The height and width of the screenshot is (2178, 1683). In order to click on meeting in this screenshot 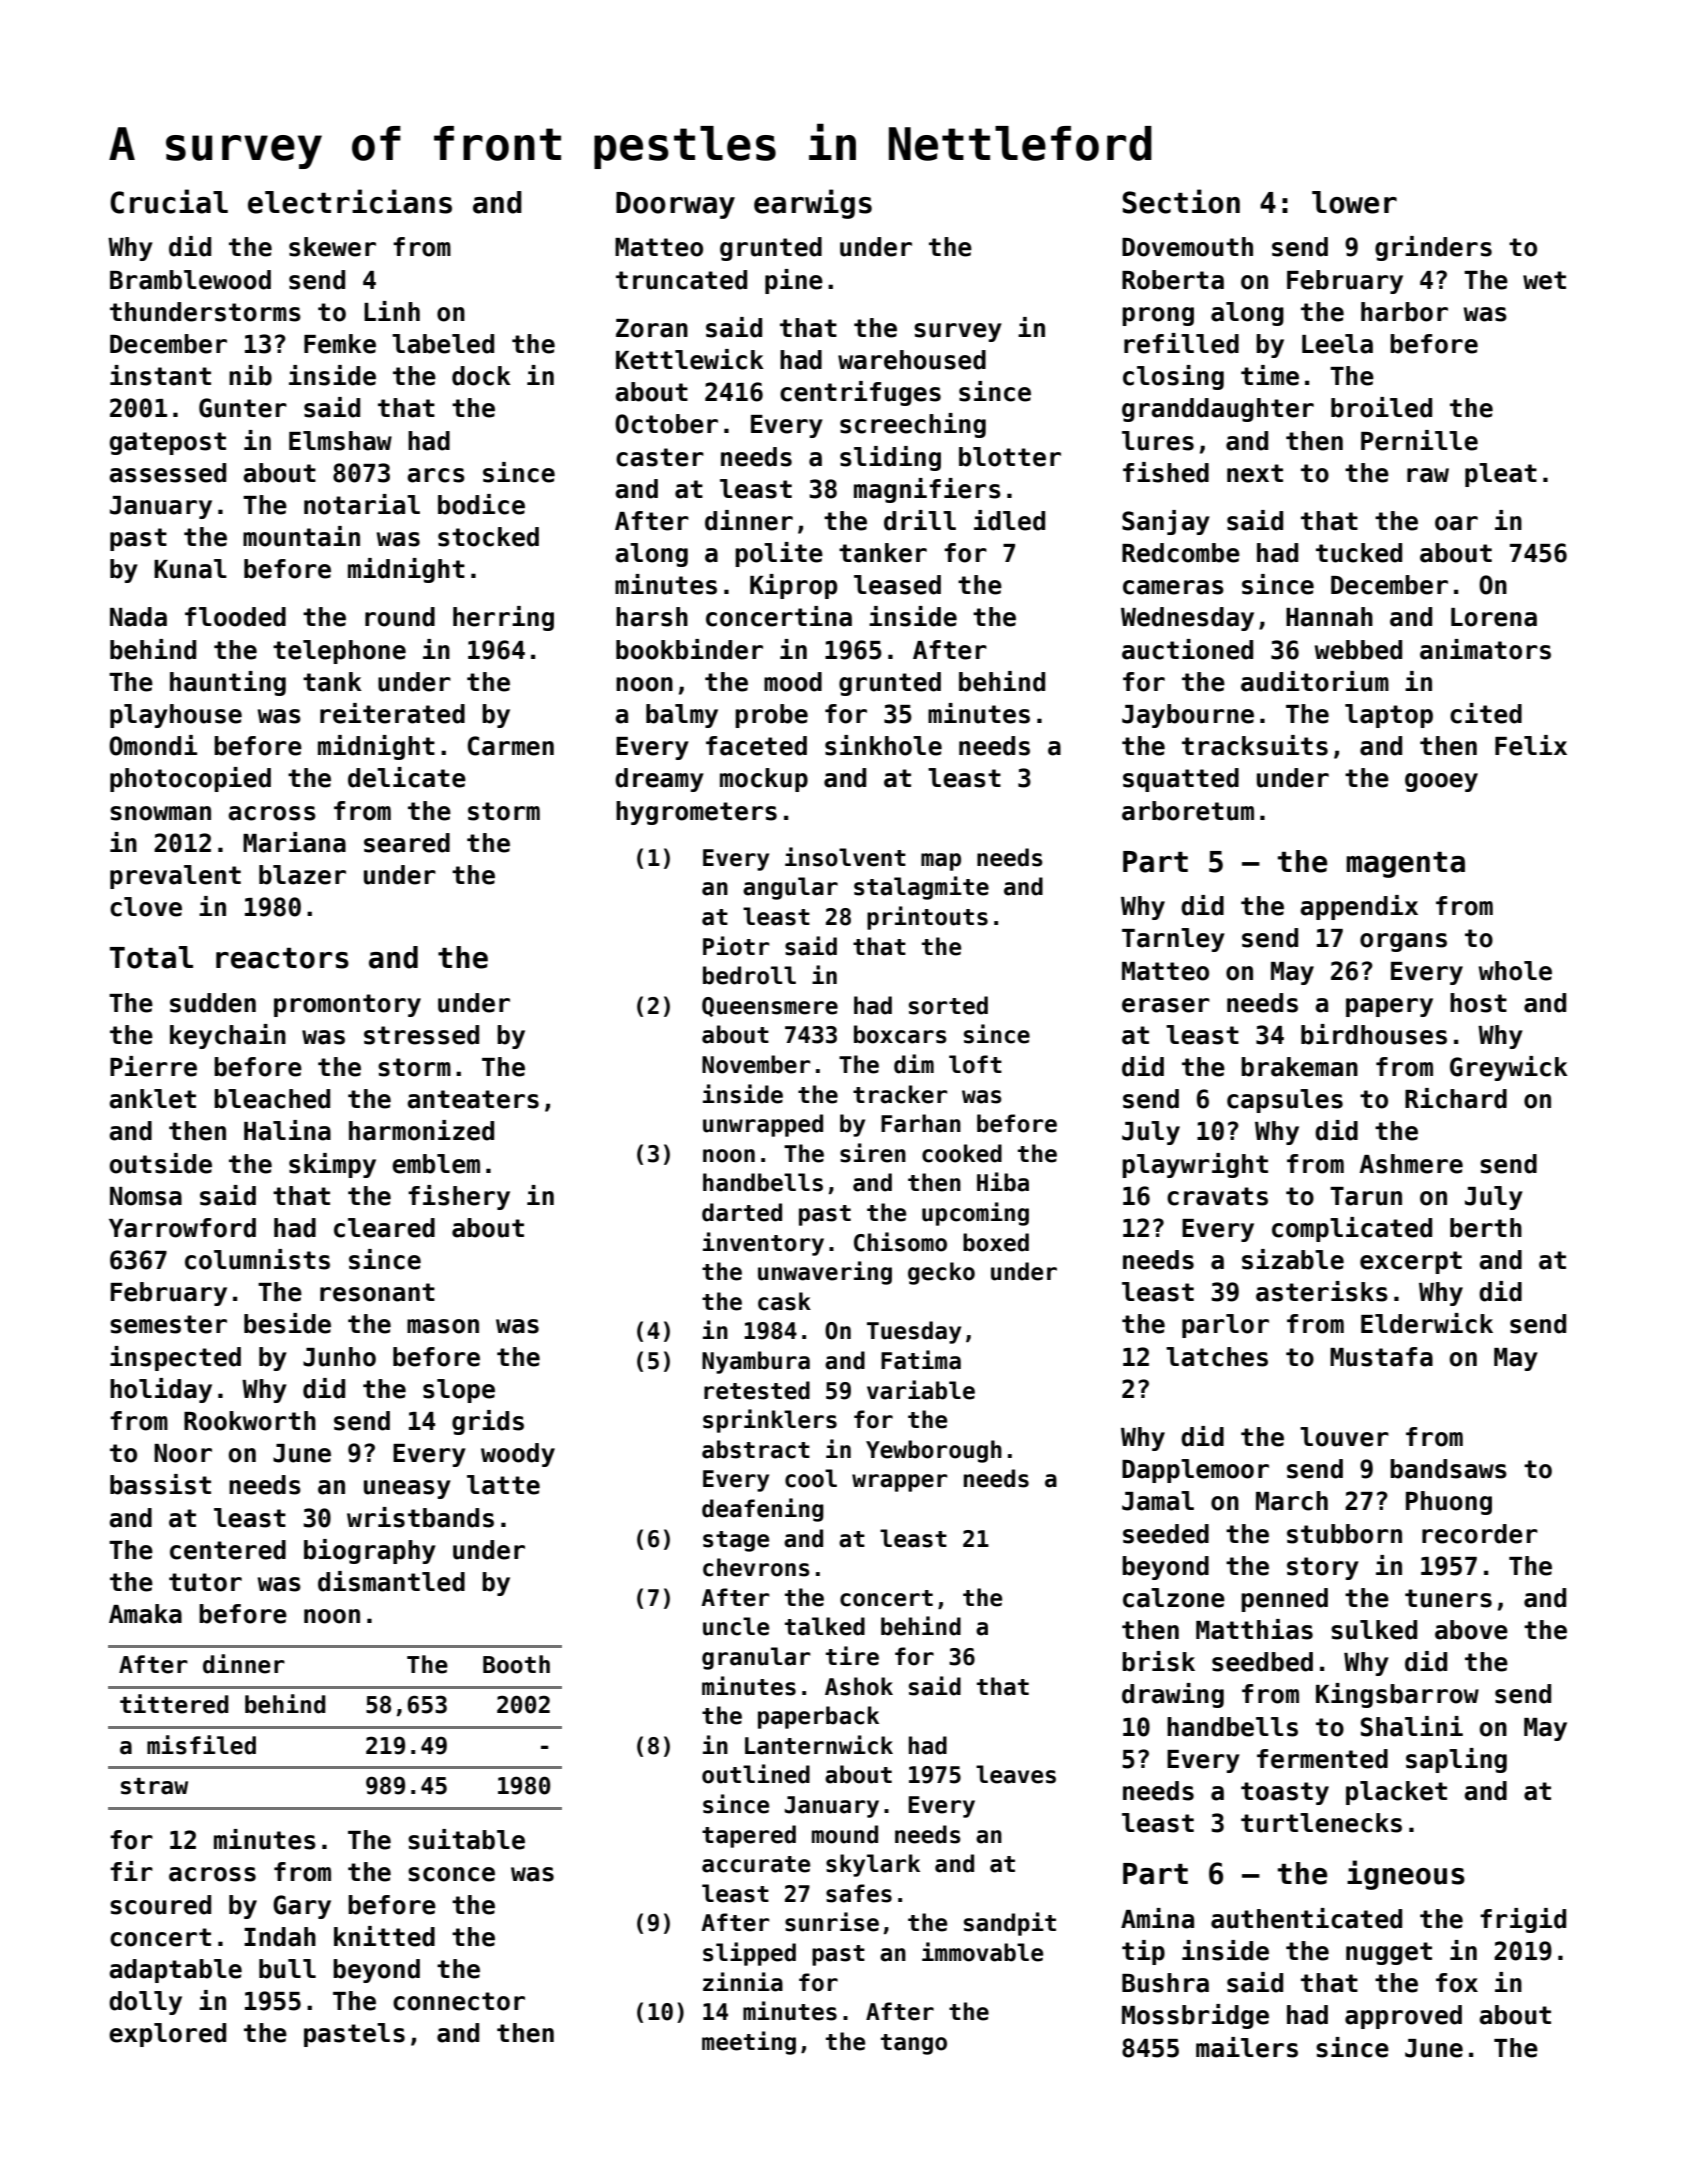, I will do `click(749, 2043)`.
